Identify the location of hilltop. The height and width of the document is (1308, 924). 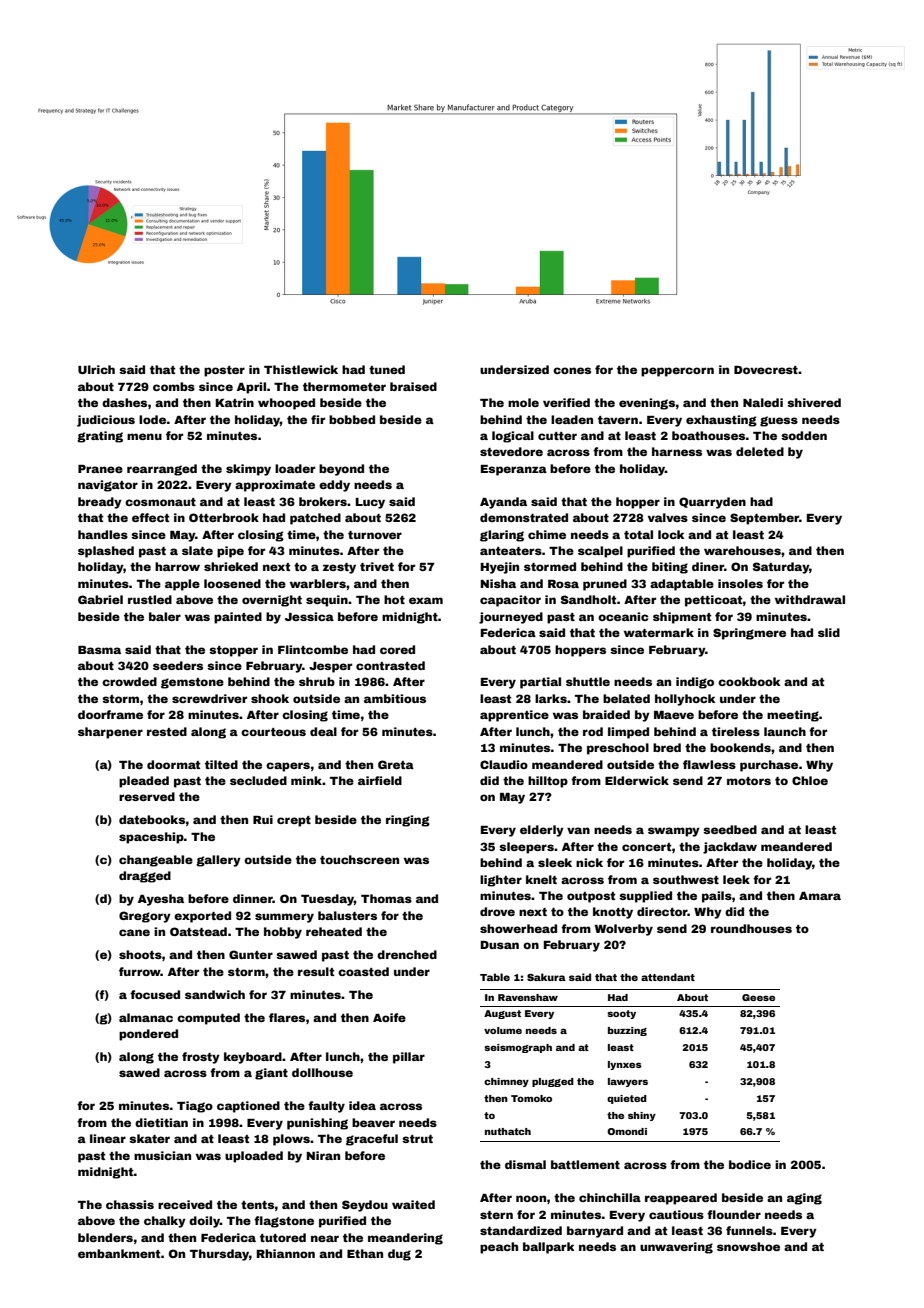
(548, 782).
